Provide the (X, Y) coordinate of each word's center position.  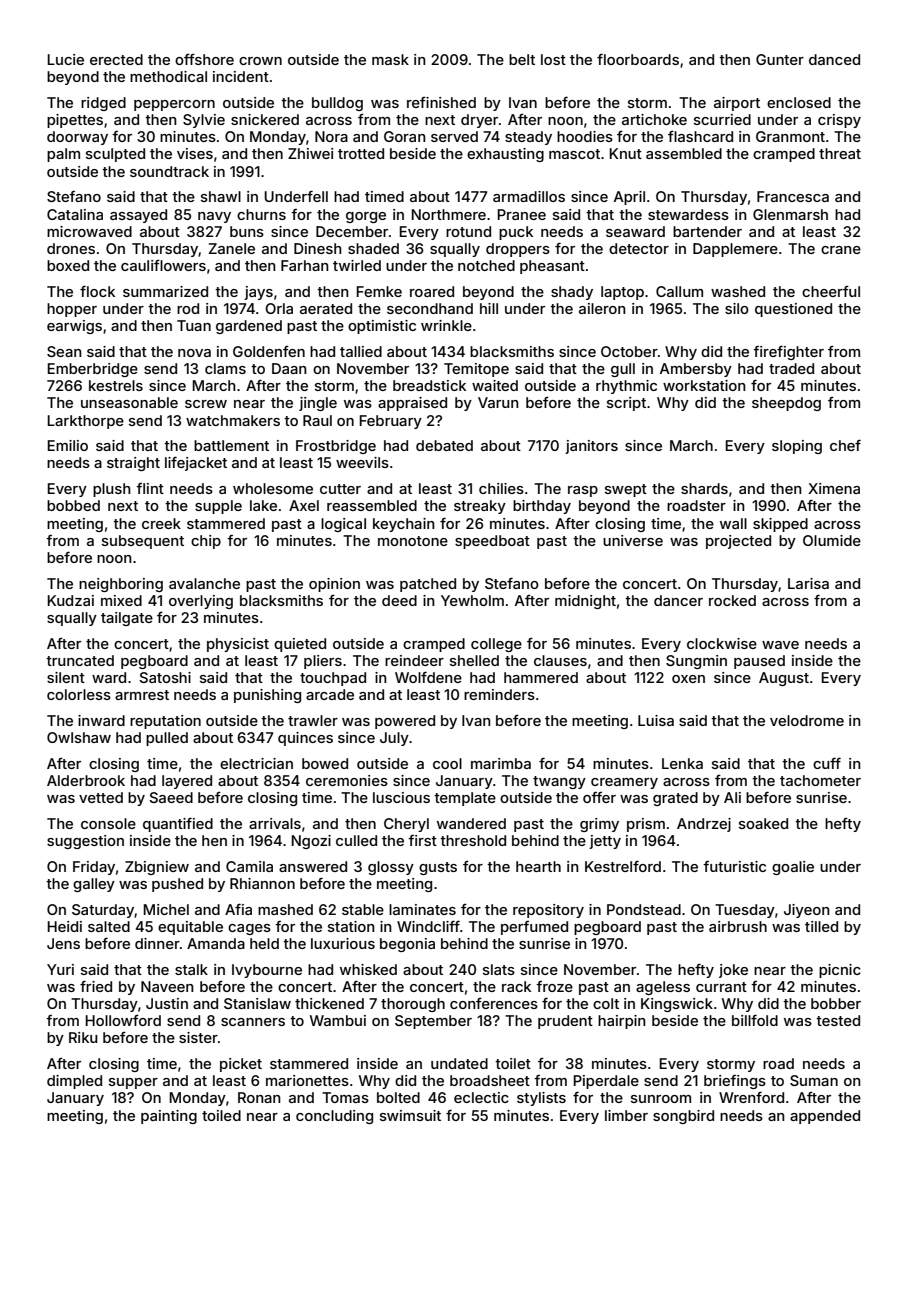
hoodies (585, 136)
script (626, 404)
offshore (204, 59)
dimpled (74, 1082)
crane (841, 250)
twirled (357, 265)
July (394, 739)
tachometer (820, 780)
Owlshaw (79, 737)
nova (194, 353)
